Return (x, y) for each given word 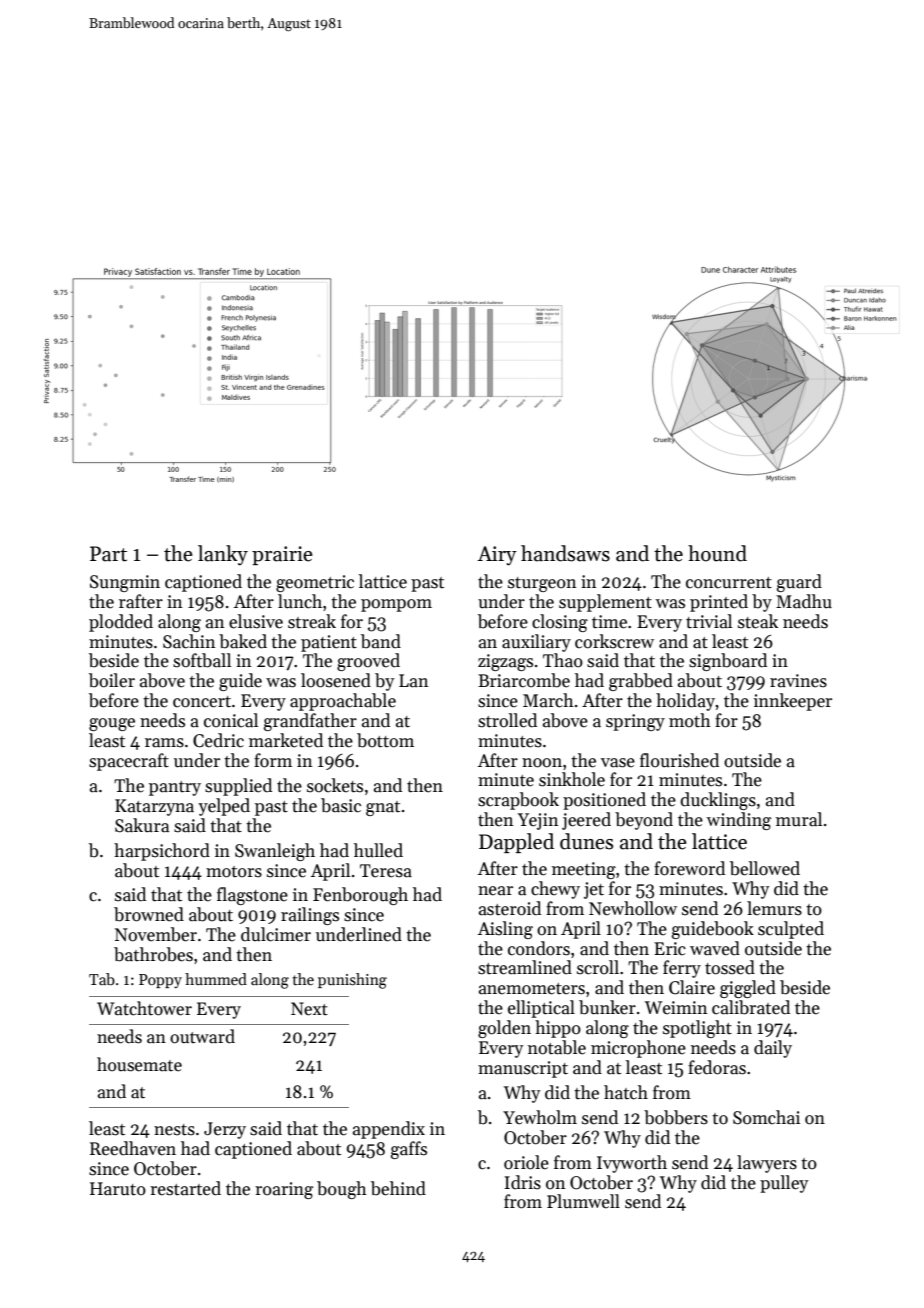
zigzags (505, 662)
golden (504, 1029)
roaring (284, 1190)
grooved (368, 662)
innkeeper (793, 702)
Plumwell (583, 1201)
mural (799, 819)
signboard (728, 662)
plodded (121, 623)
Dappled (516, 843)
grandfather (310, 722)
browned (149, 914)
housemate (139, 1064)
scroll (598, 967)
